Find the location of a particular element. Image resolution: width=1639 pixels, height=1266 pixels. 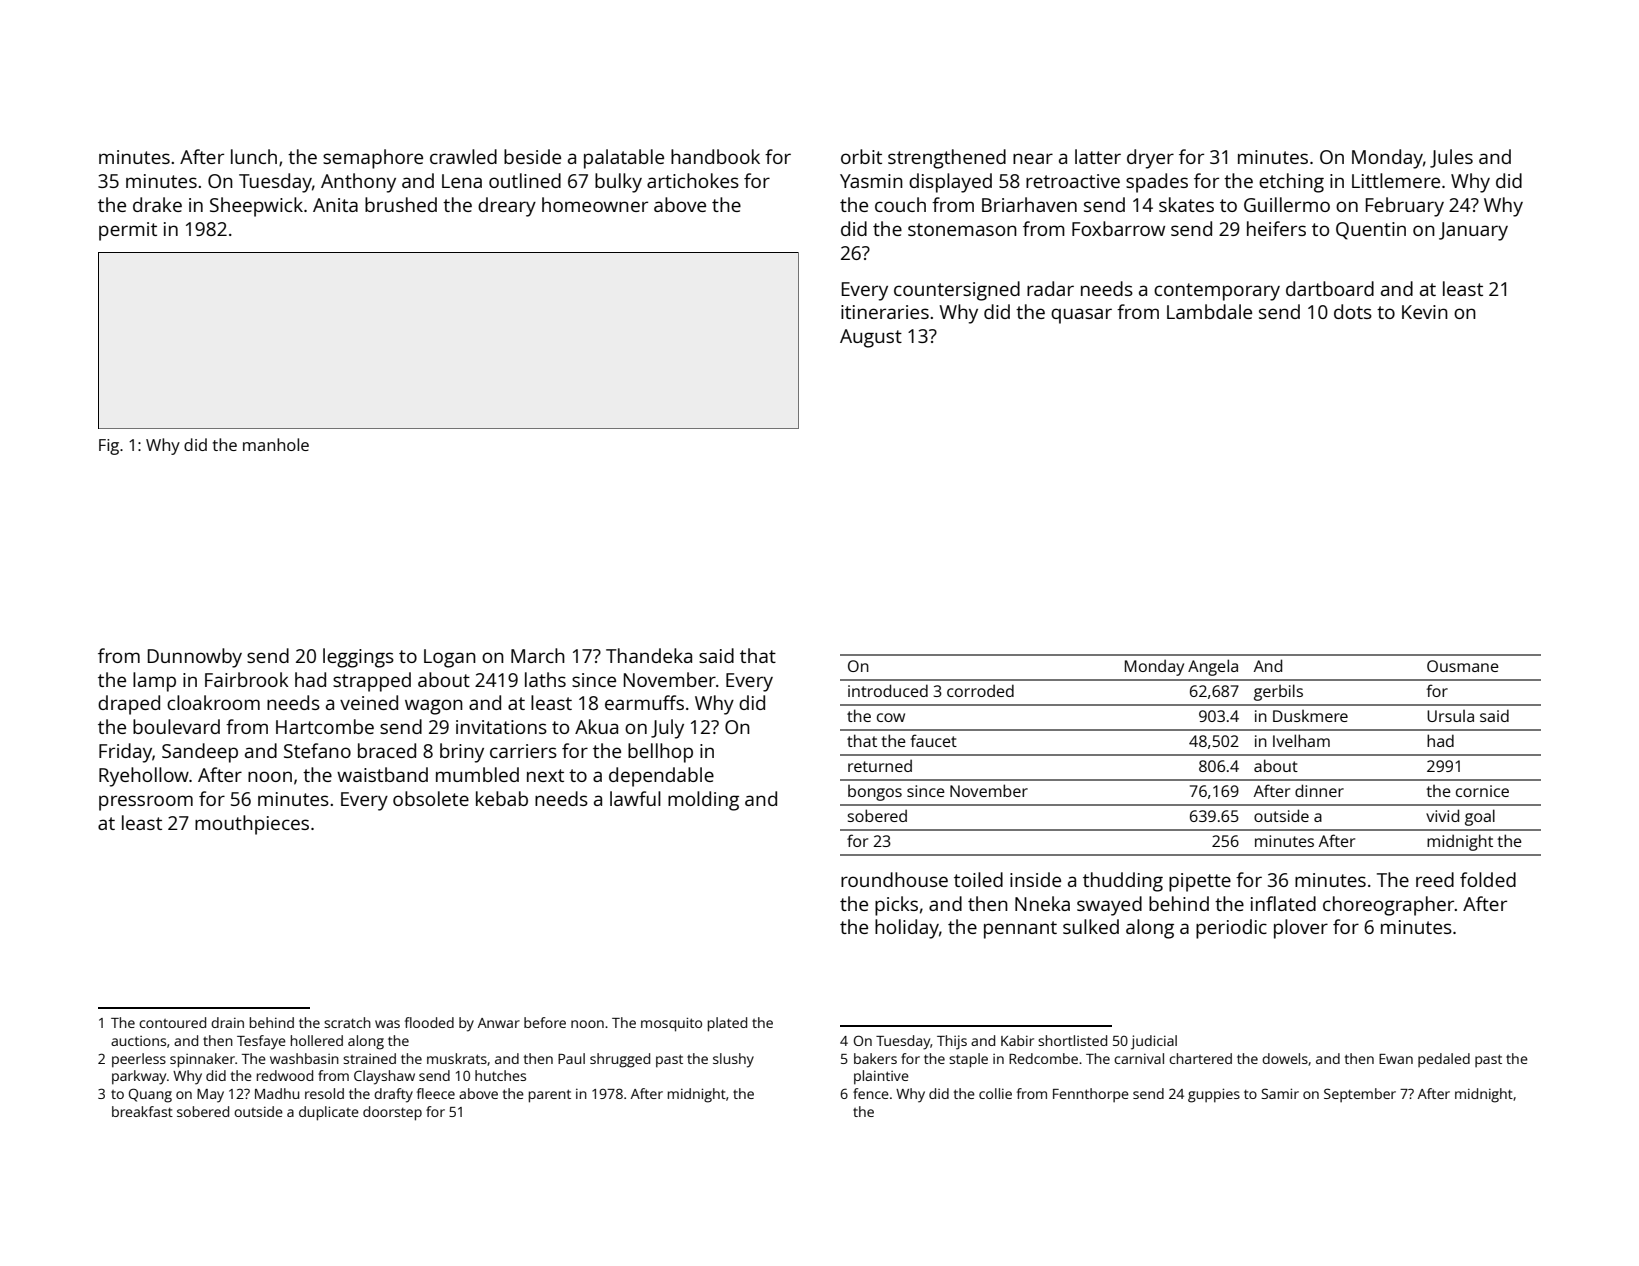

August is located at coordinates (871, 338).
